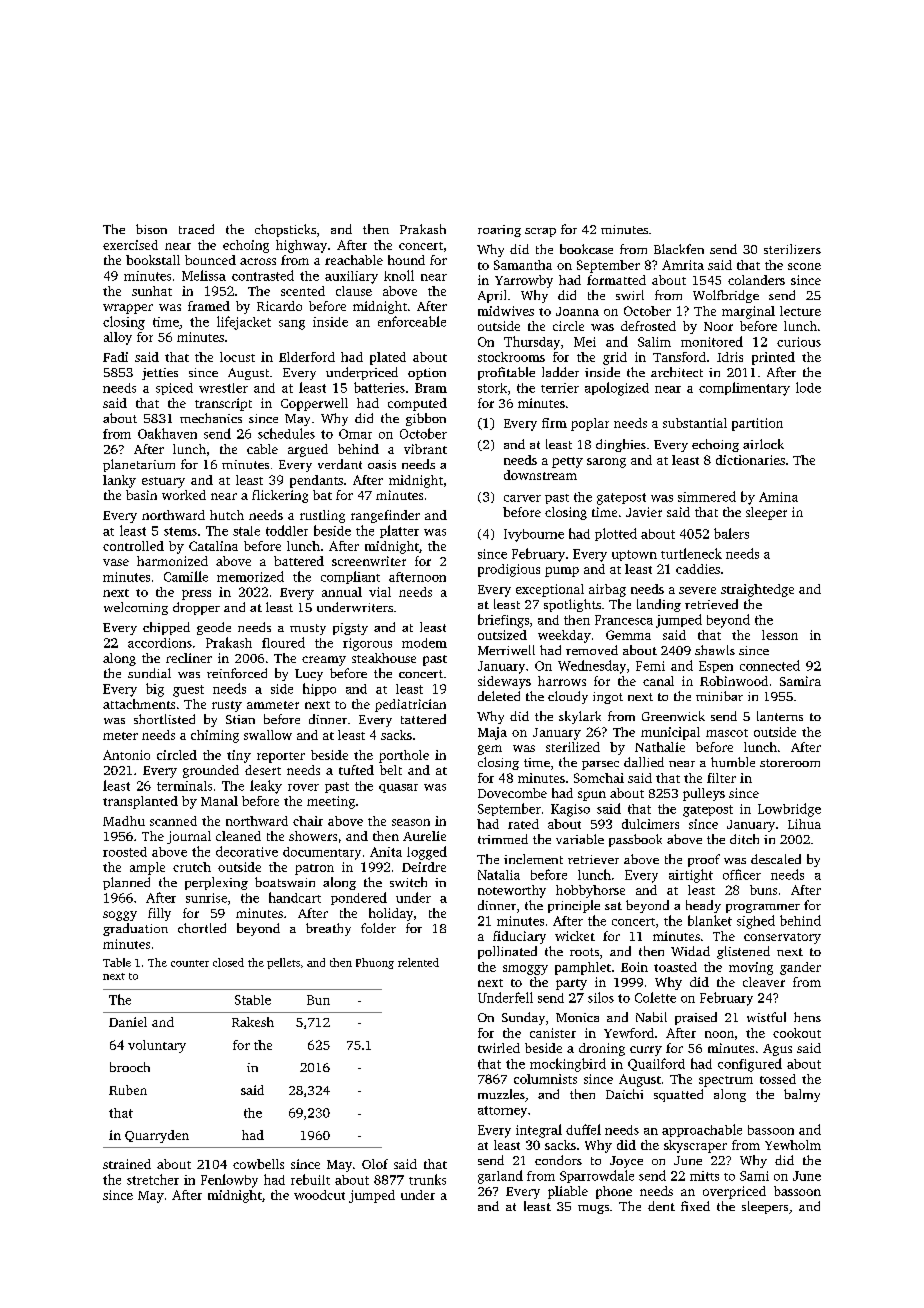 This image has width=924, height=1308. Describe the element at coordinates (790, 763) in the image. I see `storeroom` at that location.
